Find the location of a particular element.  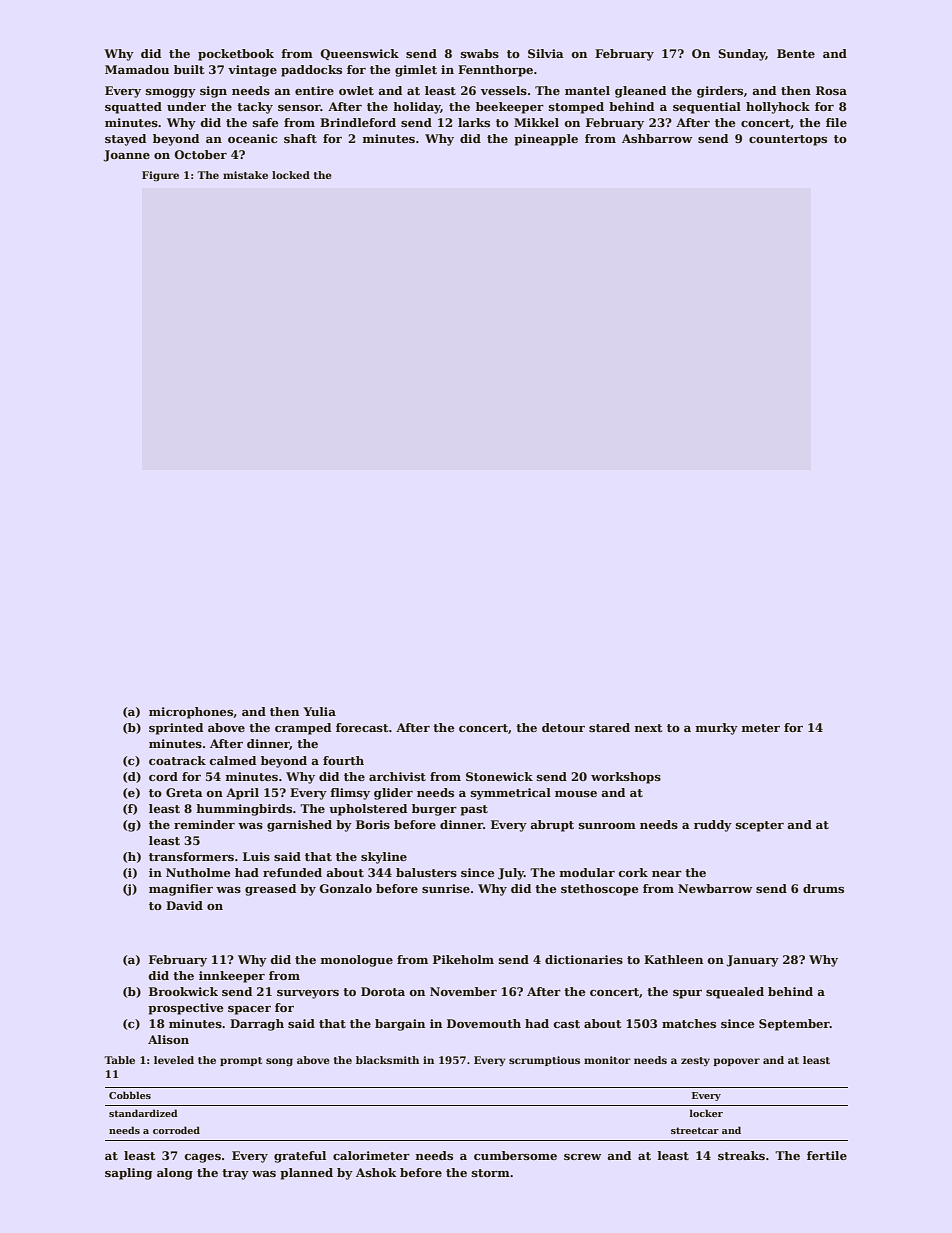

mistake is located at coordinates (245, 175).
